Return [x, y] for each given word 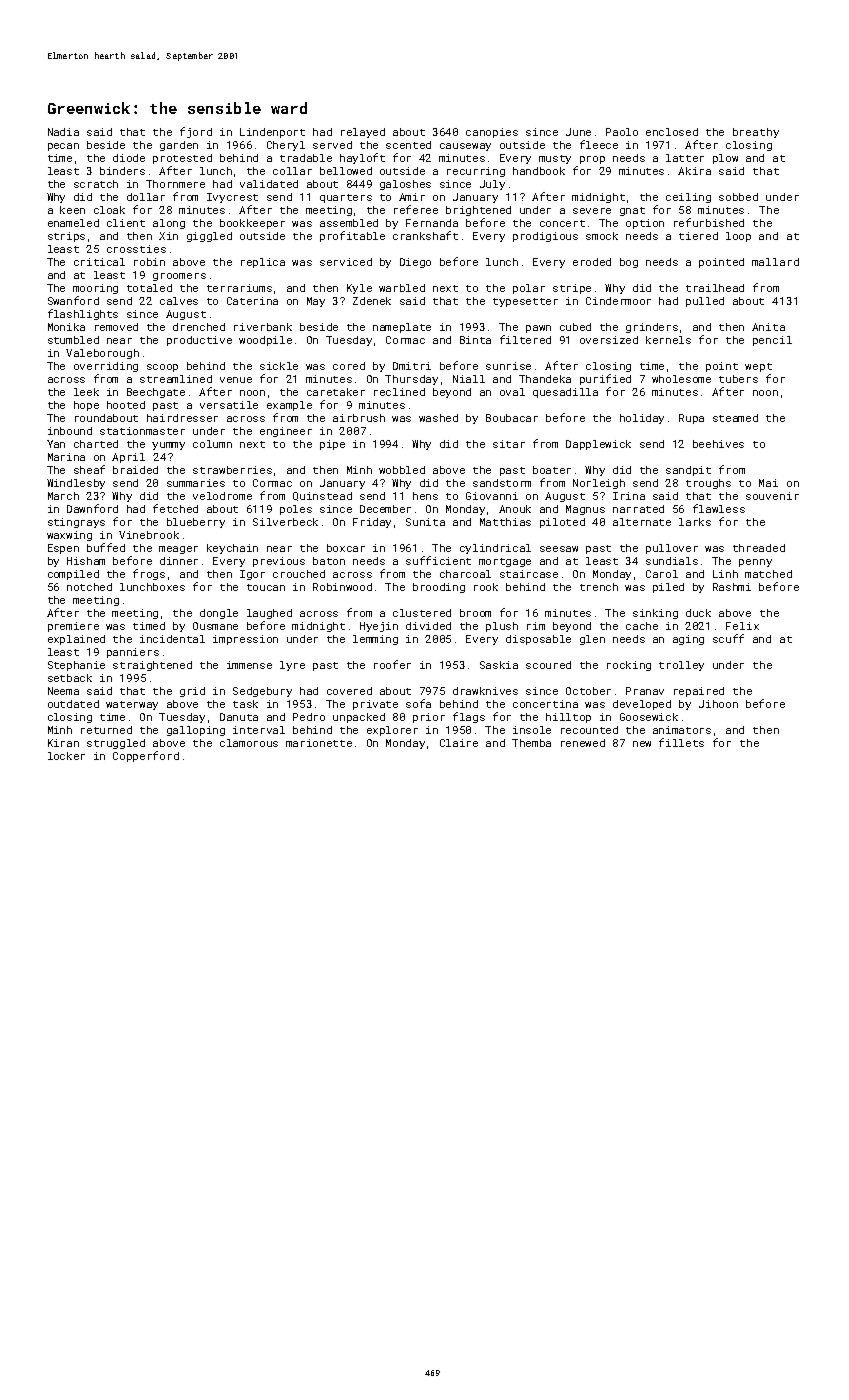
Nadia [63, 132]
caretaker [336, 392]
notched [89, 587]
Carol [662, 574]
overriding [106, 367]
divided [428, 626]
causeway [465, 147]
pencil [772, 341]
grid [192, 692]
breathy [756, 133]
